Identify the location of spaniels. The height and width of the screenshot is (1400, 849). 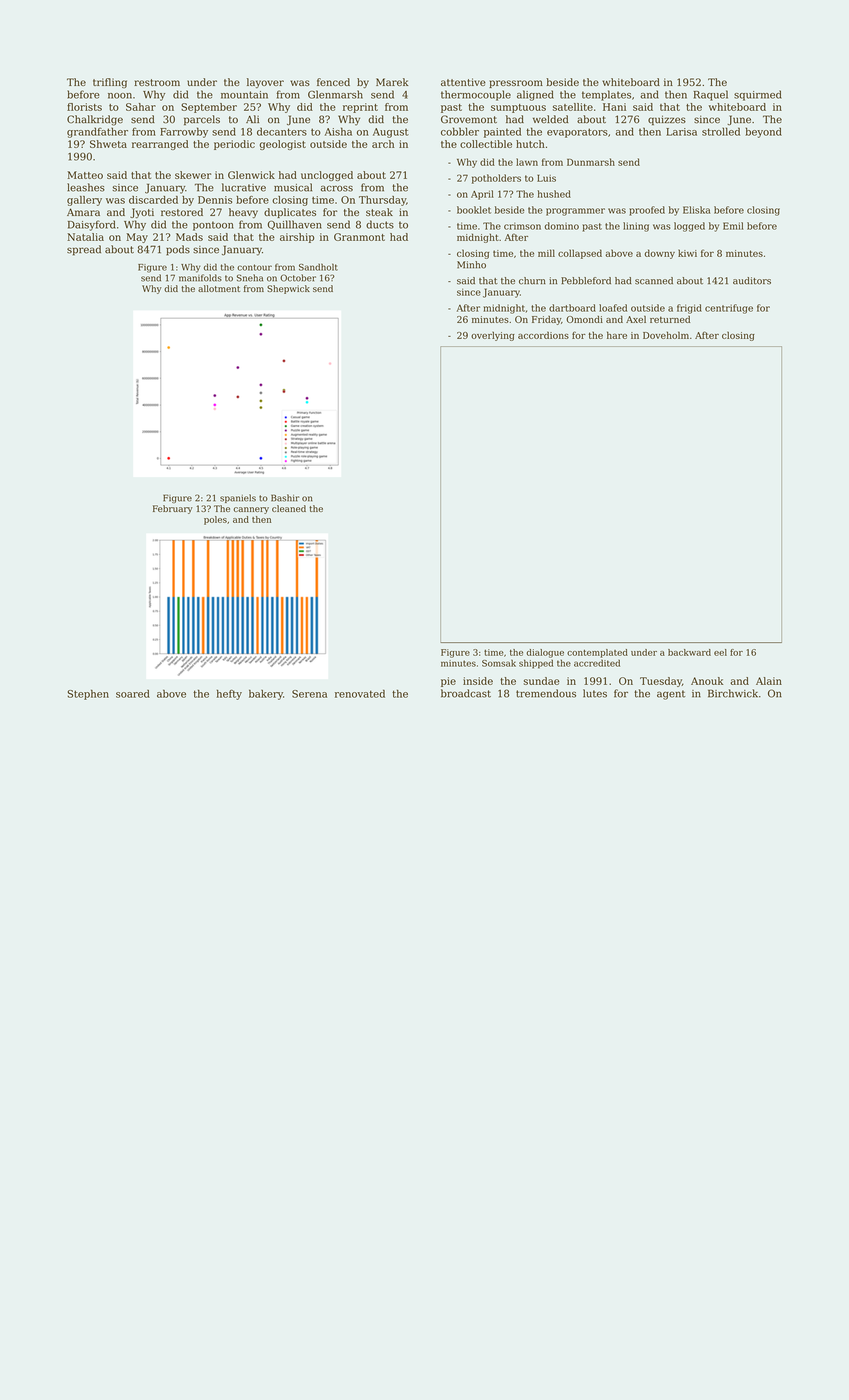
(238, 498).
